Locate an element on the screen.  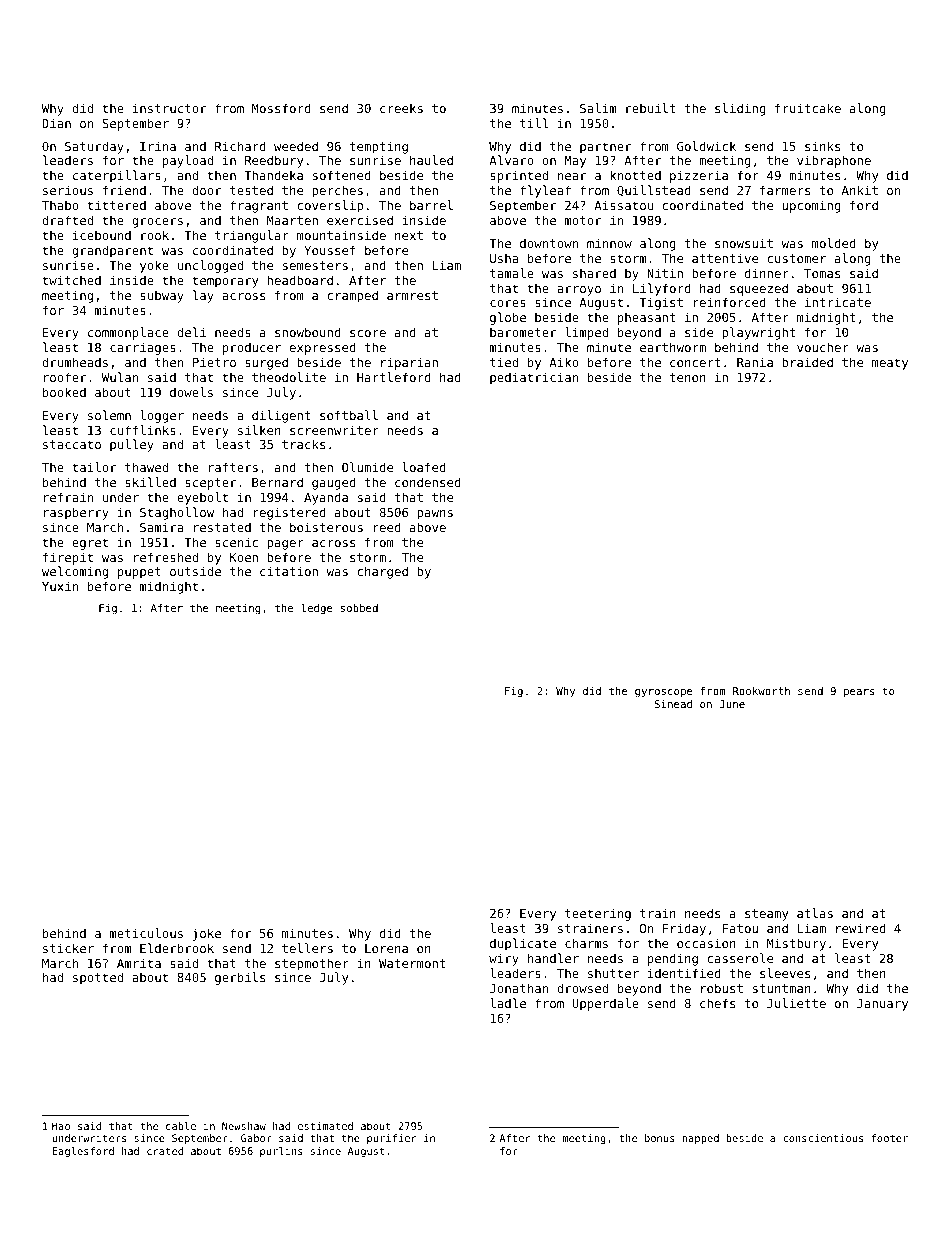
gerbils is located at coordinates (240, 978).
